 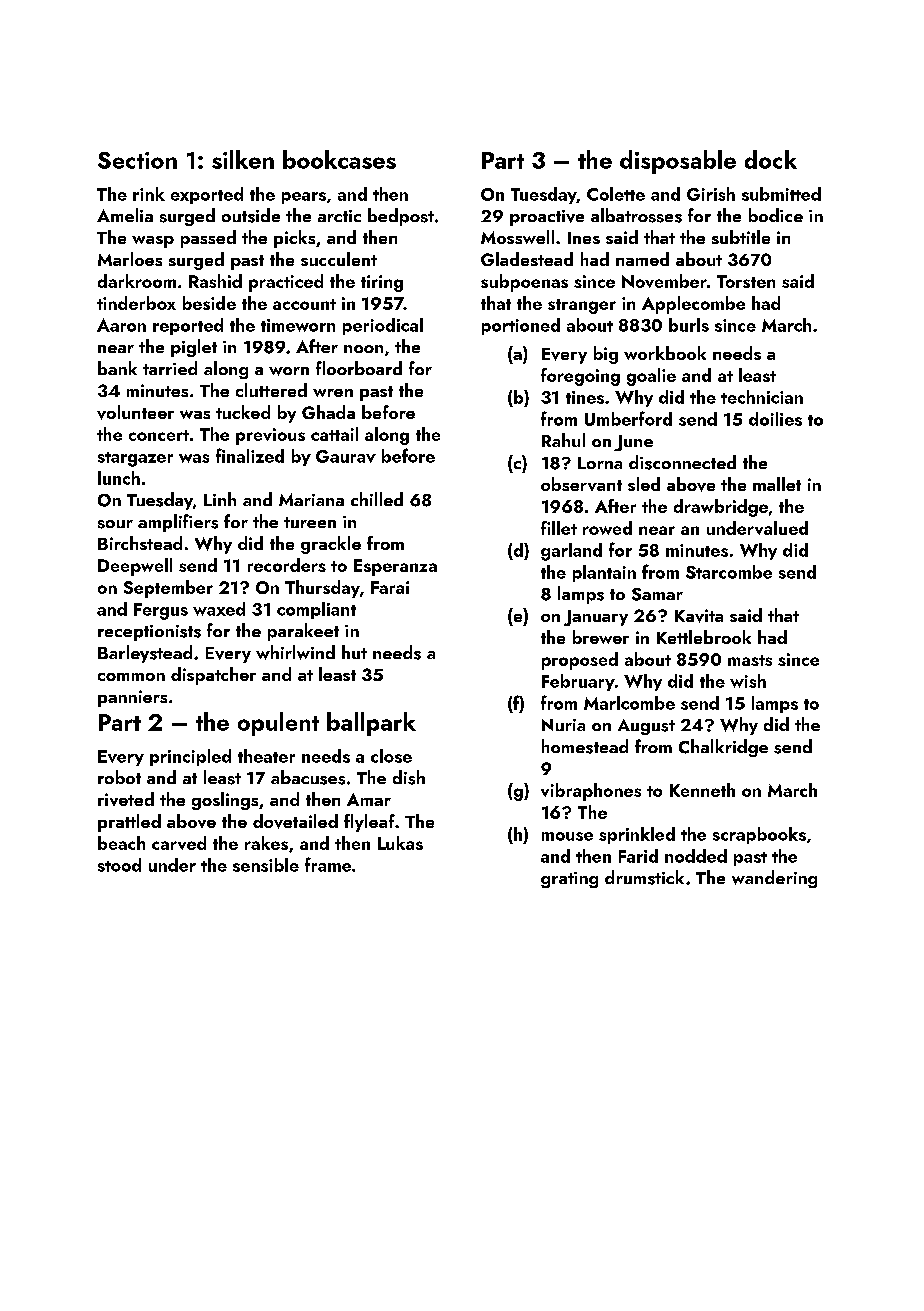 What do you see at coordinates (762, 397) in the screenshot?
I see `technician` at bounding box center [762, 397].
